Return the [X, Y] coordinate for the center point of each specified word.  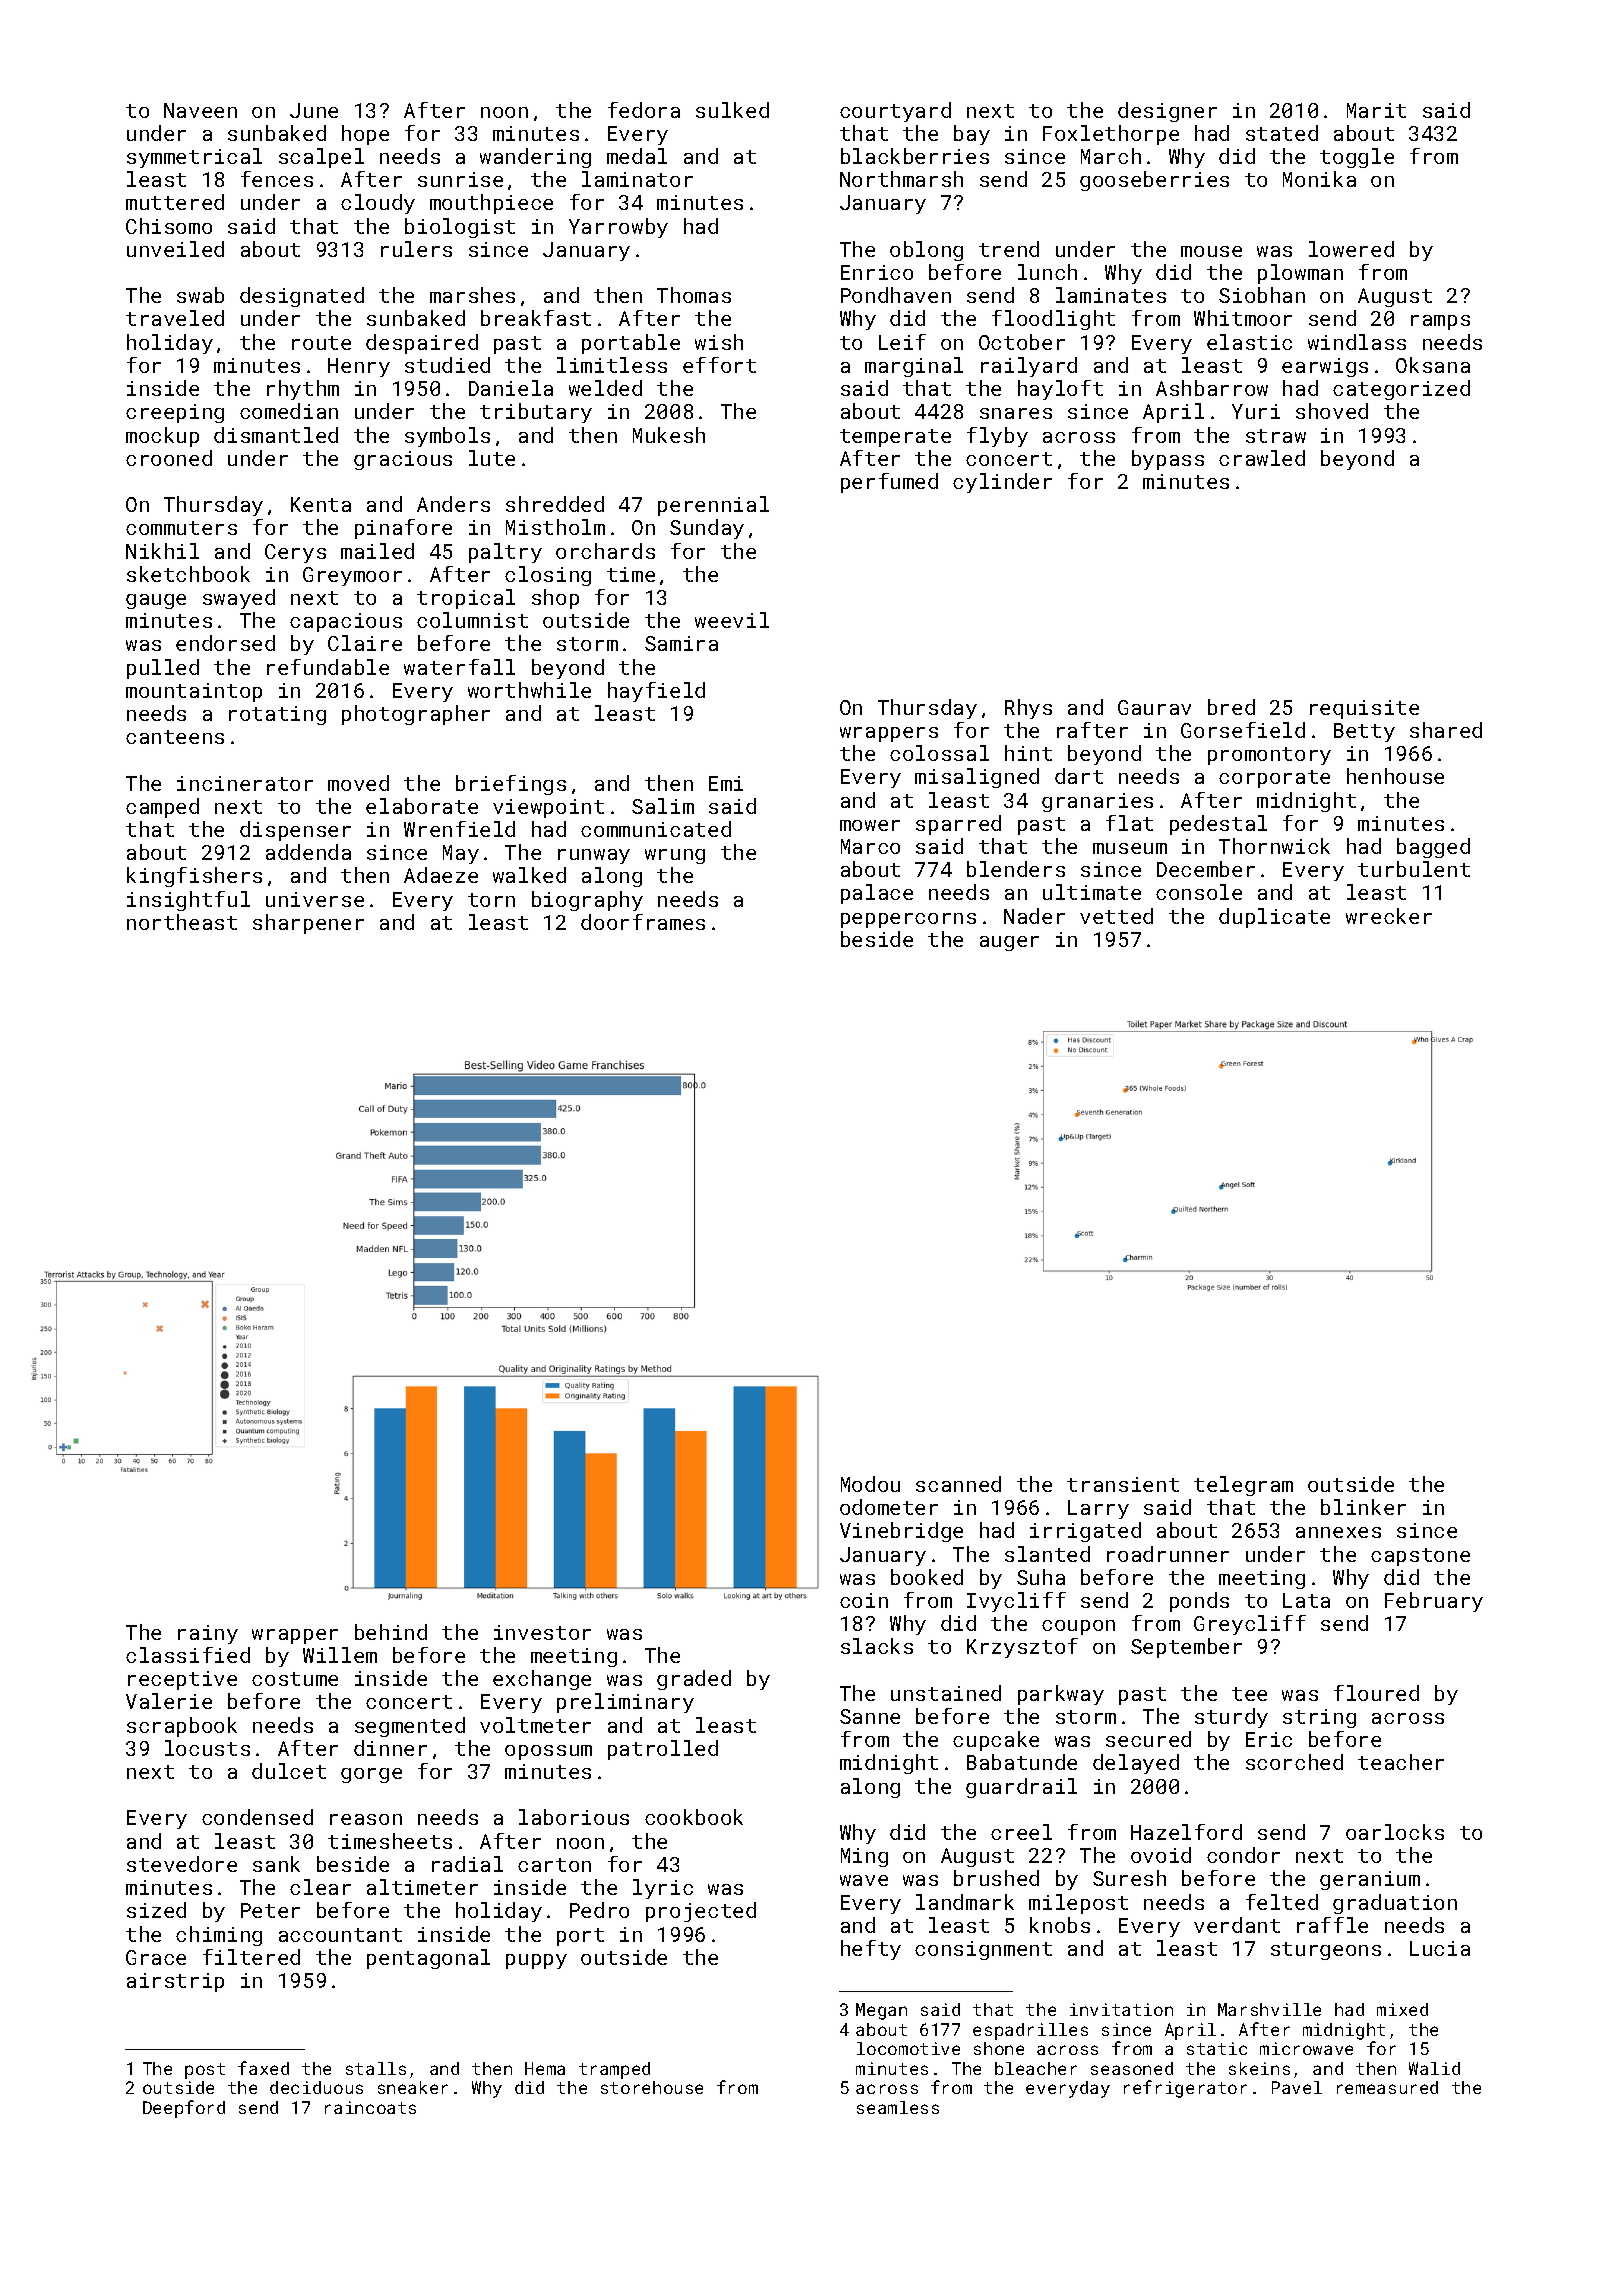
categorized [1401, 390]
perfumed [889, 483]
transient [1123, 1484]
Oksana [1433, 365]
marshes [472, 295]
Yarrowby [618, 228]
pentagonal [428, 1959]
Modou [870, 1484]
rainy [208, 1634]
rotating [277, 715]
